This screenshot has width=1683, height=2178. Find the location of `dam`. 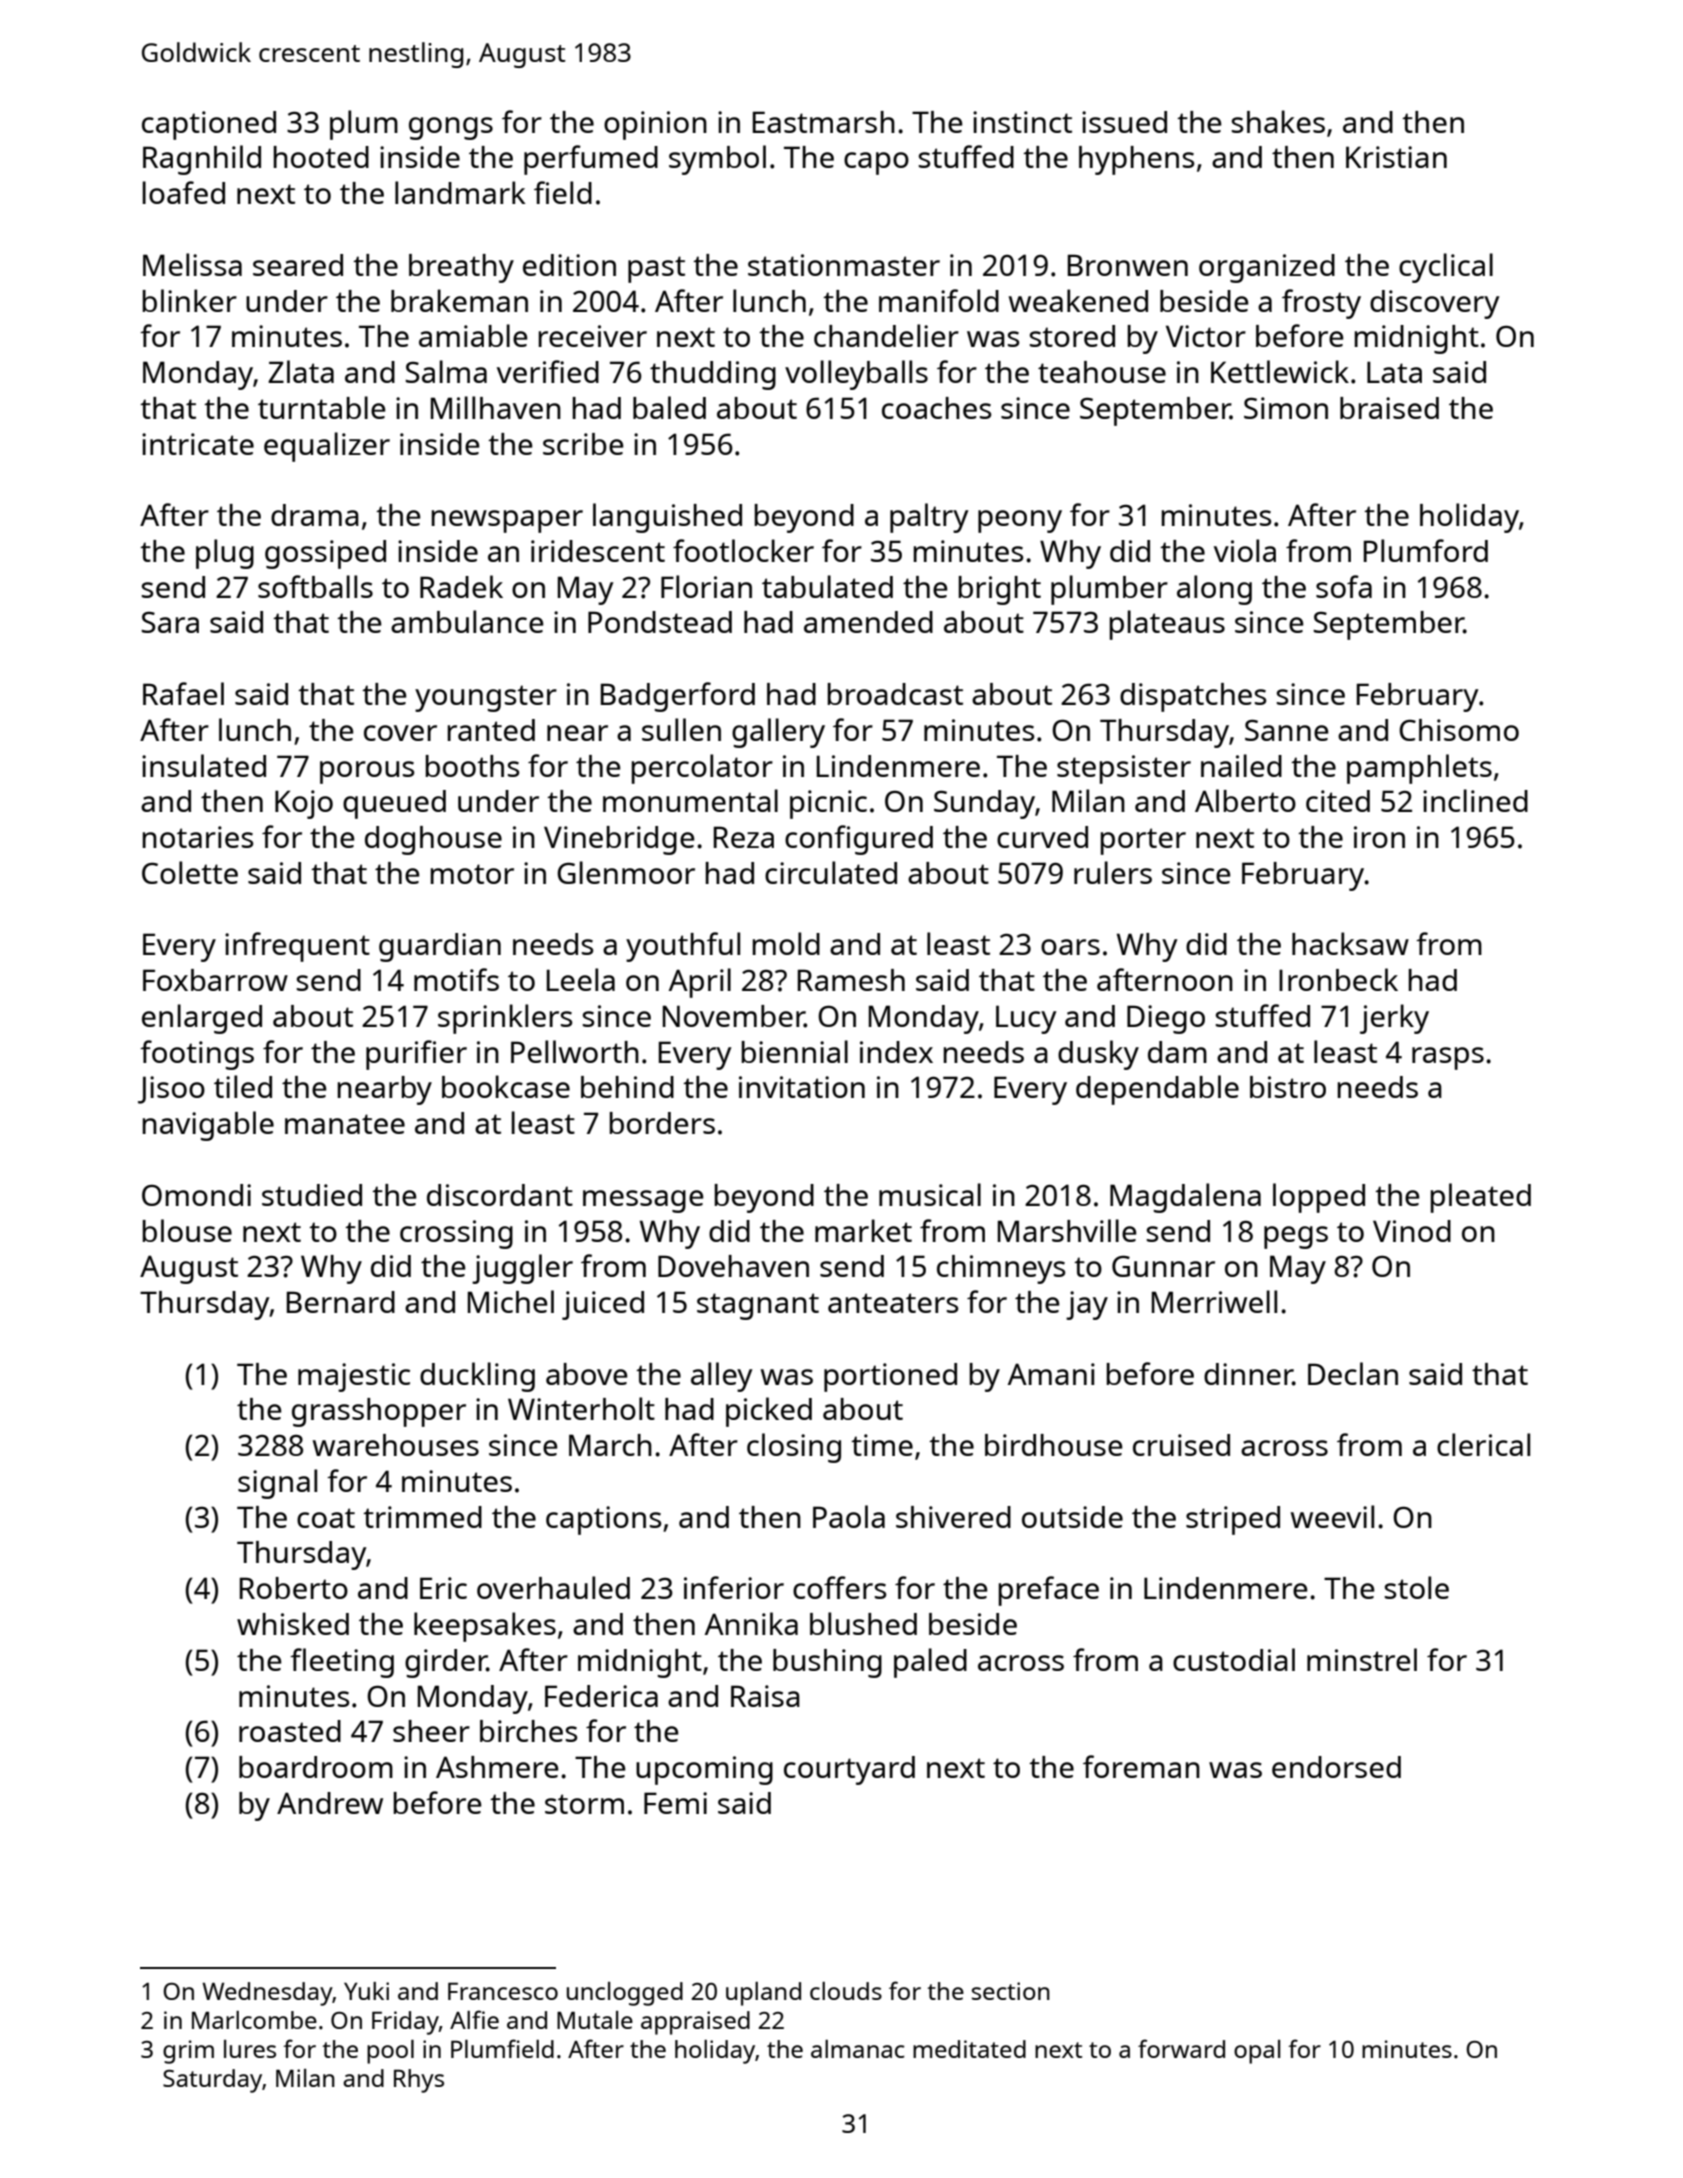

dam is located at coordinates (1177, 1052).
